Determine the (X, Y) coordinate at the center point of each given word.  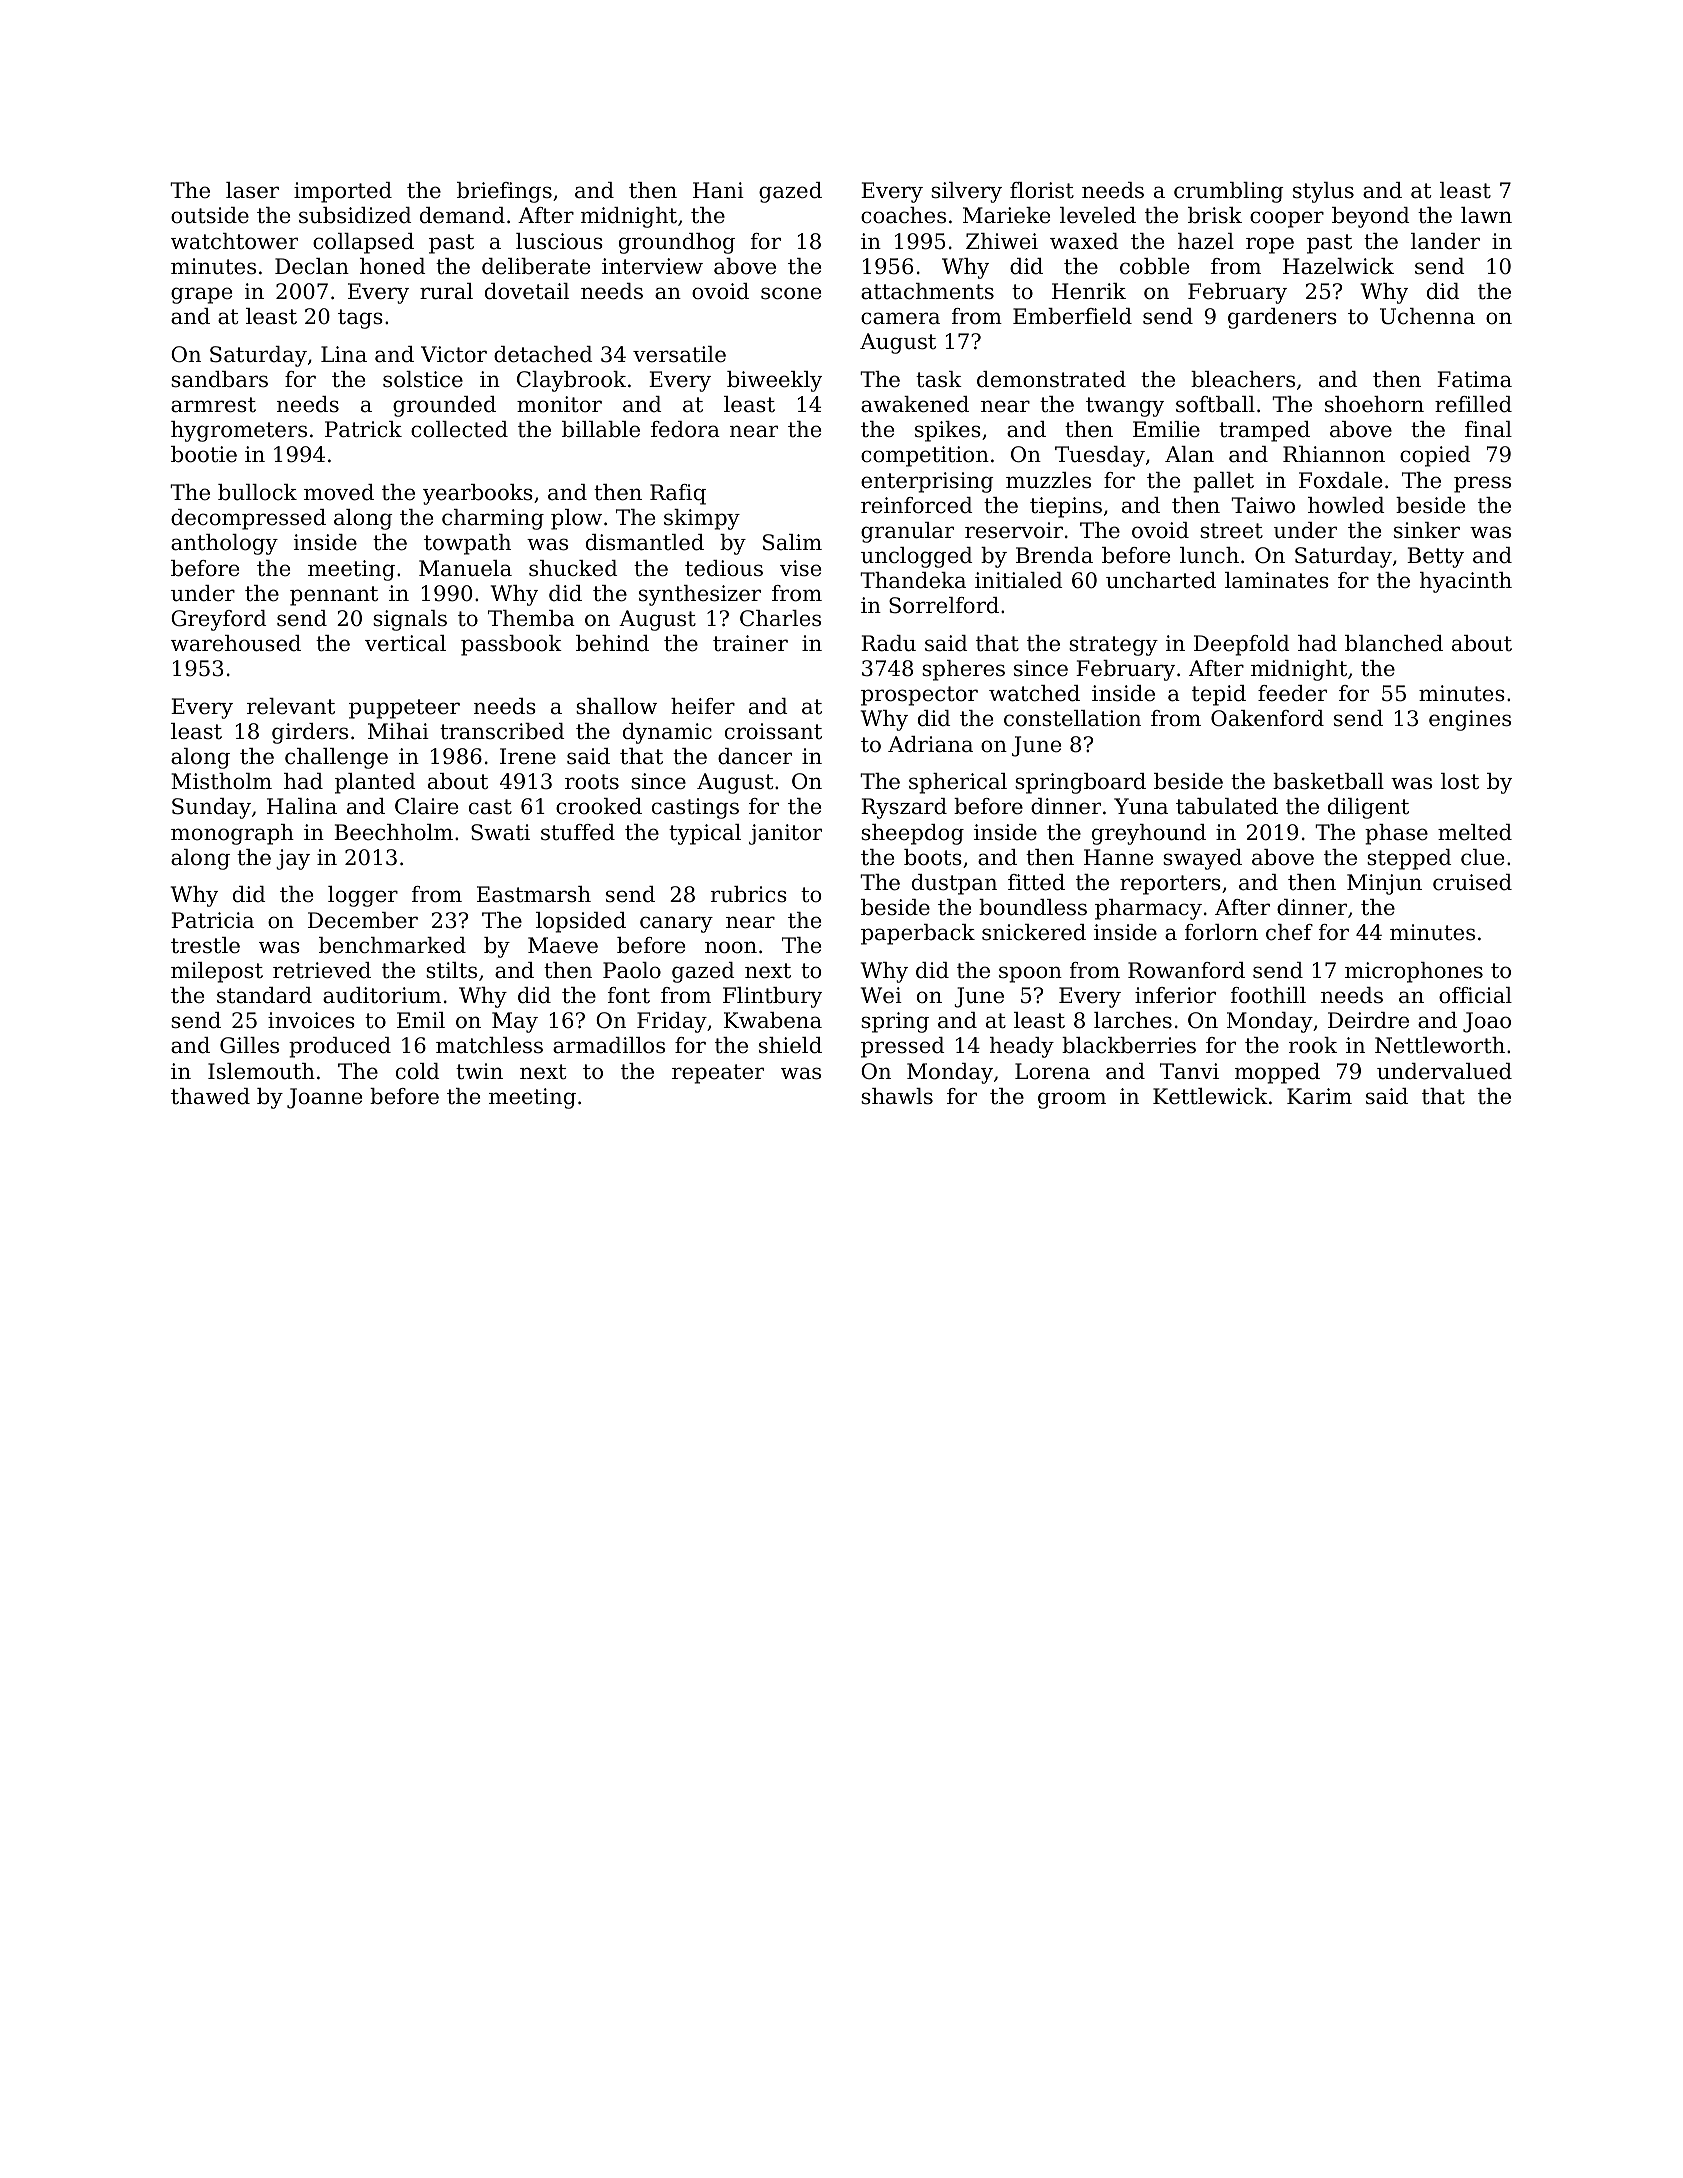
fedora (685, 429)
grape (201, 295)
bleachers (1243, 379)
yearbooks (478, 494)
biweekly (774, 381)
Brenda (1054, 555)
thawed (210, 1096)
